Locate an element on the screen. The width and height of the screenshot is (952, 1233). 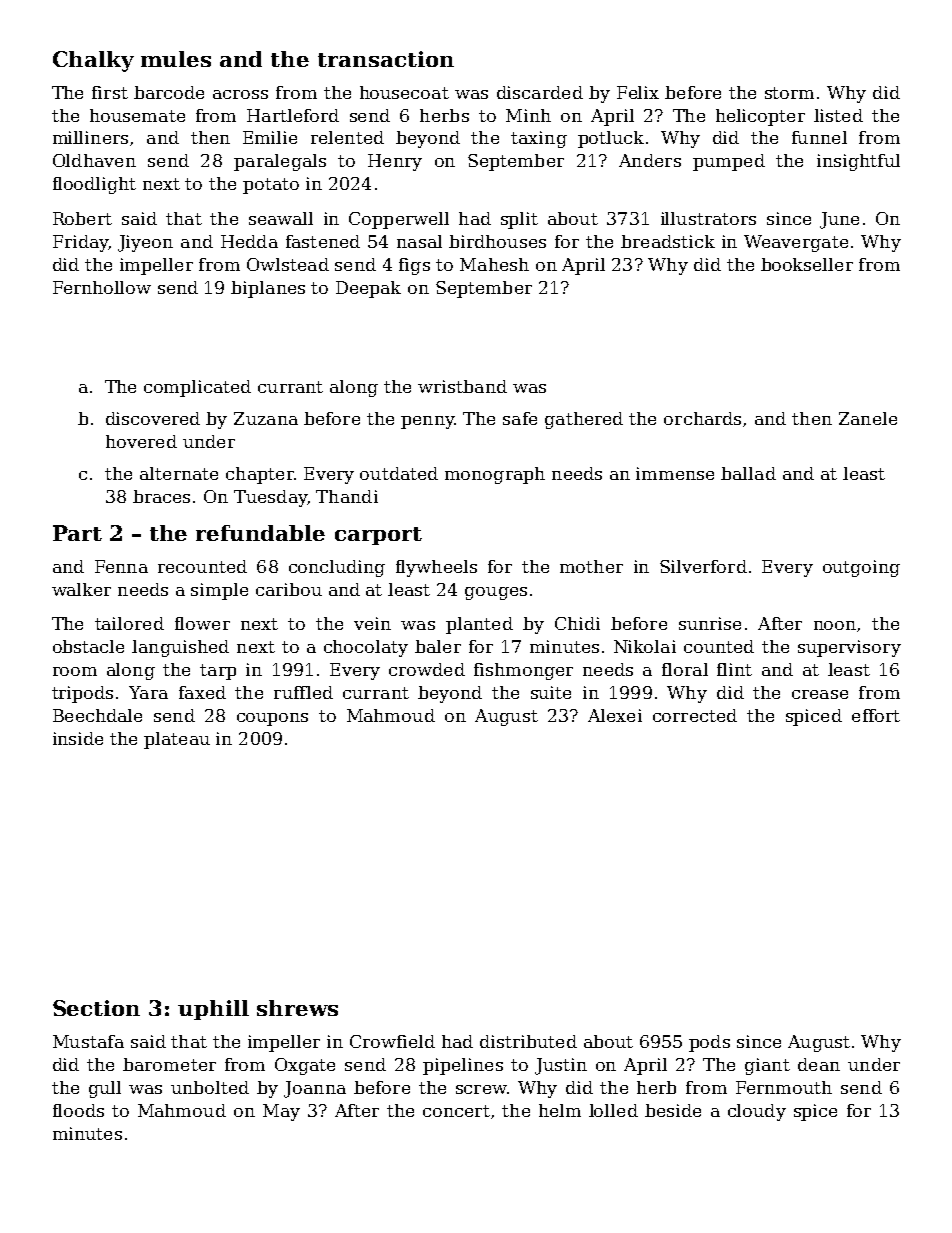
Anders is located at coordinates (650, 160).
